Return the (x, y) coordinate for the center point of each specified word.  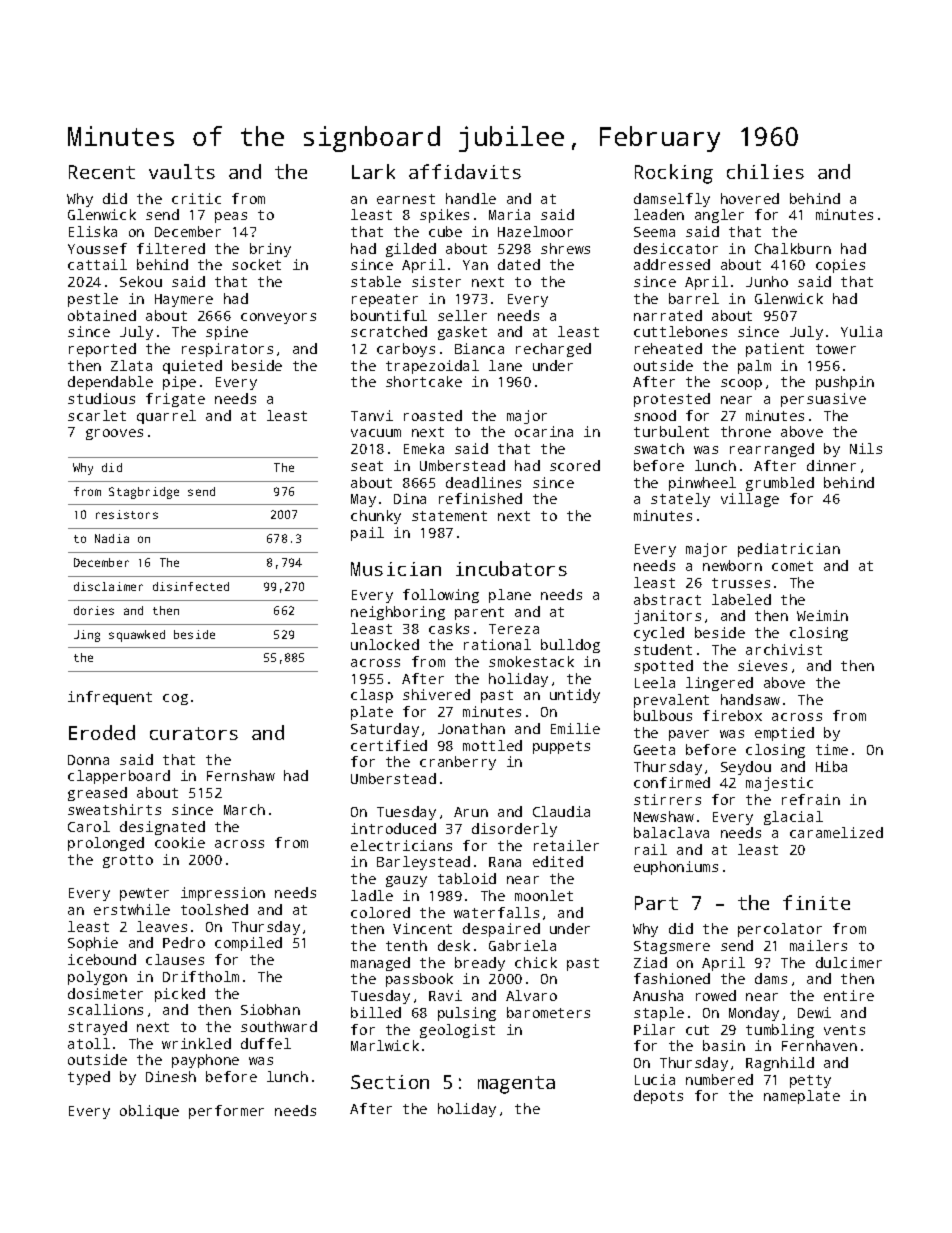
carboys (406, 350)
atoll (89, 1043)
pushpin (845, 383)
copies (840, 266)
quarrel (166, 417)
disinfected (191, 586)
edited (558, 861)
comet (792, 566)
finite (816, 902)
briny (270, 250)
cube (445, 231)
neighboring (398, 613)
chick (536, 962)
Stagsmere (672, 947)
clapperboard (119, 777)
